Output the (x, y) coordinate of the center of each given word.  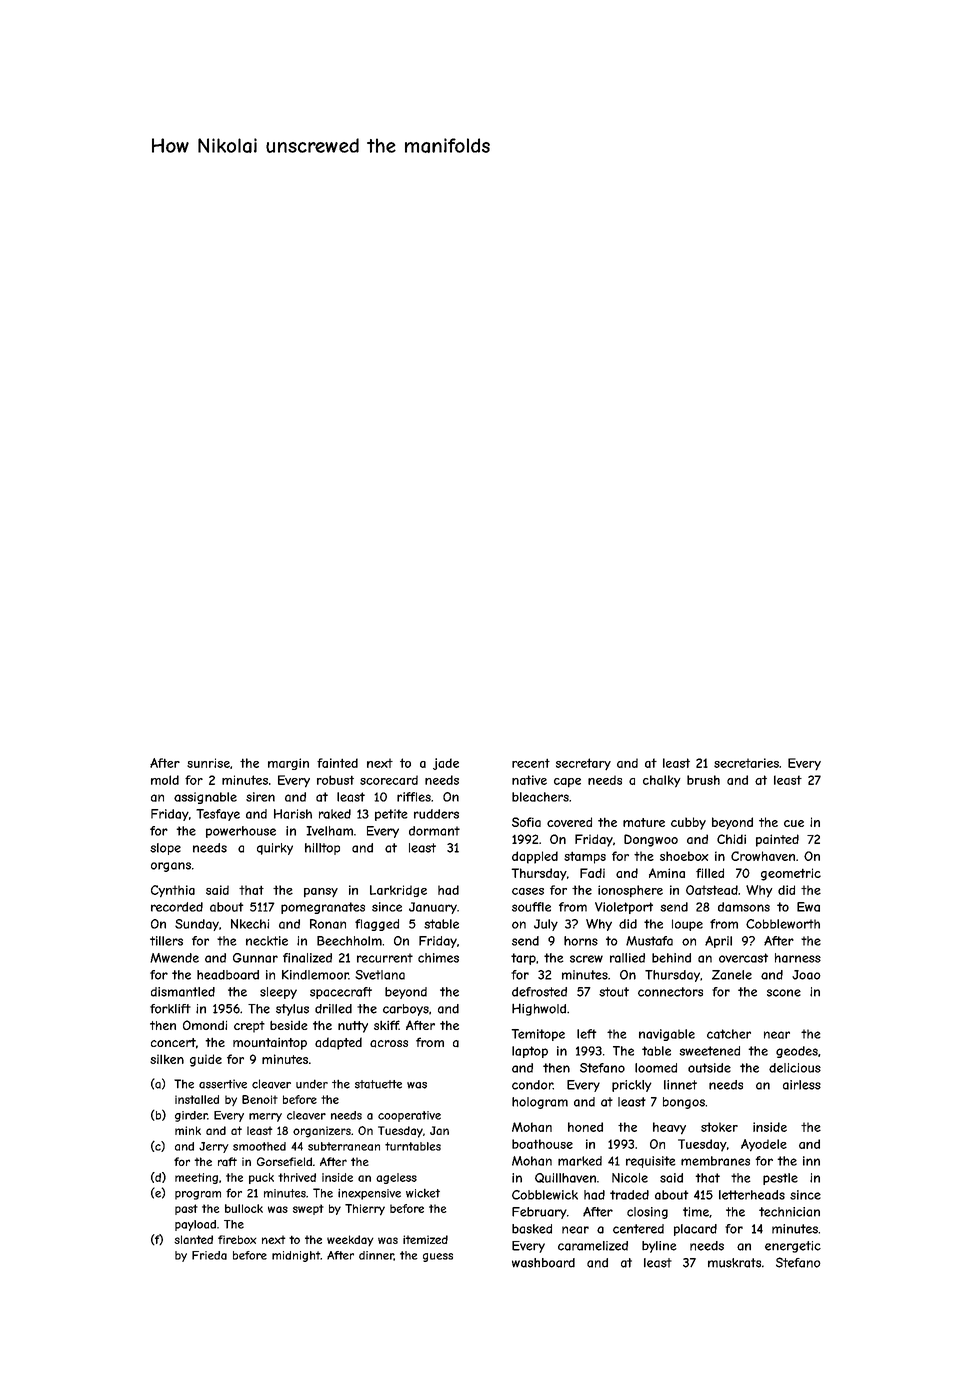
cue (794, 823)
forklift (170, 1009)
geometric (791, 874)
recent (531, 763)
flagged (377, 925)
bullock (244, 1208)
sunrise (208, 763)
